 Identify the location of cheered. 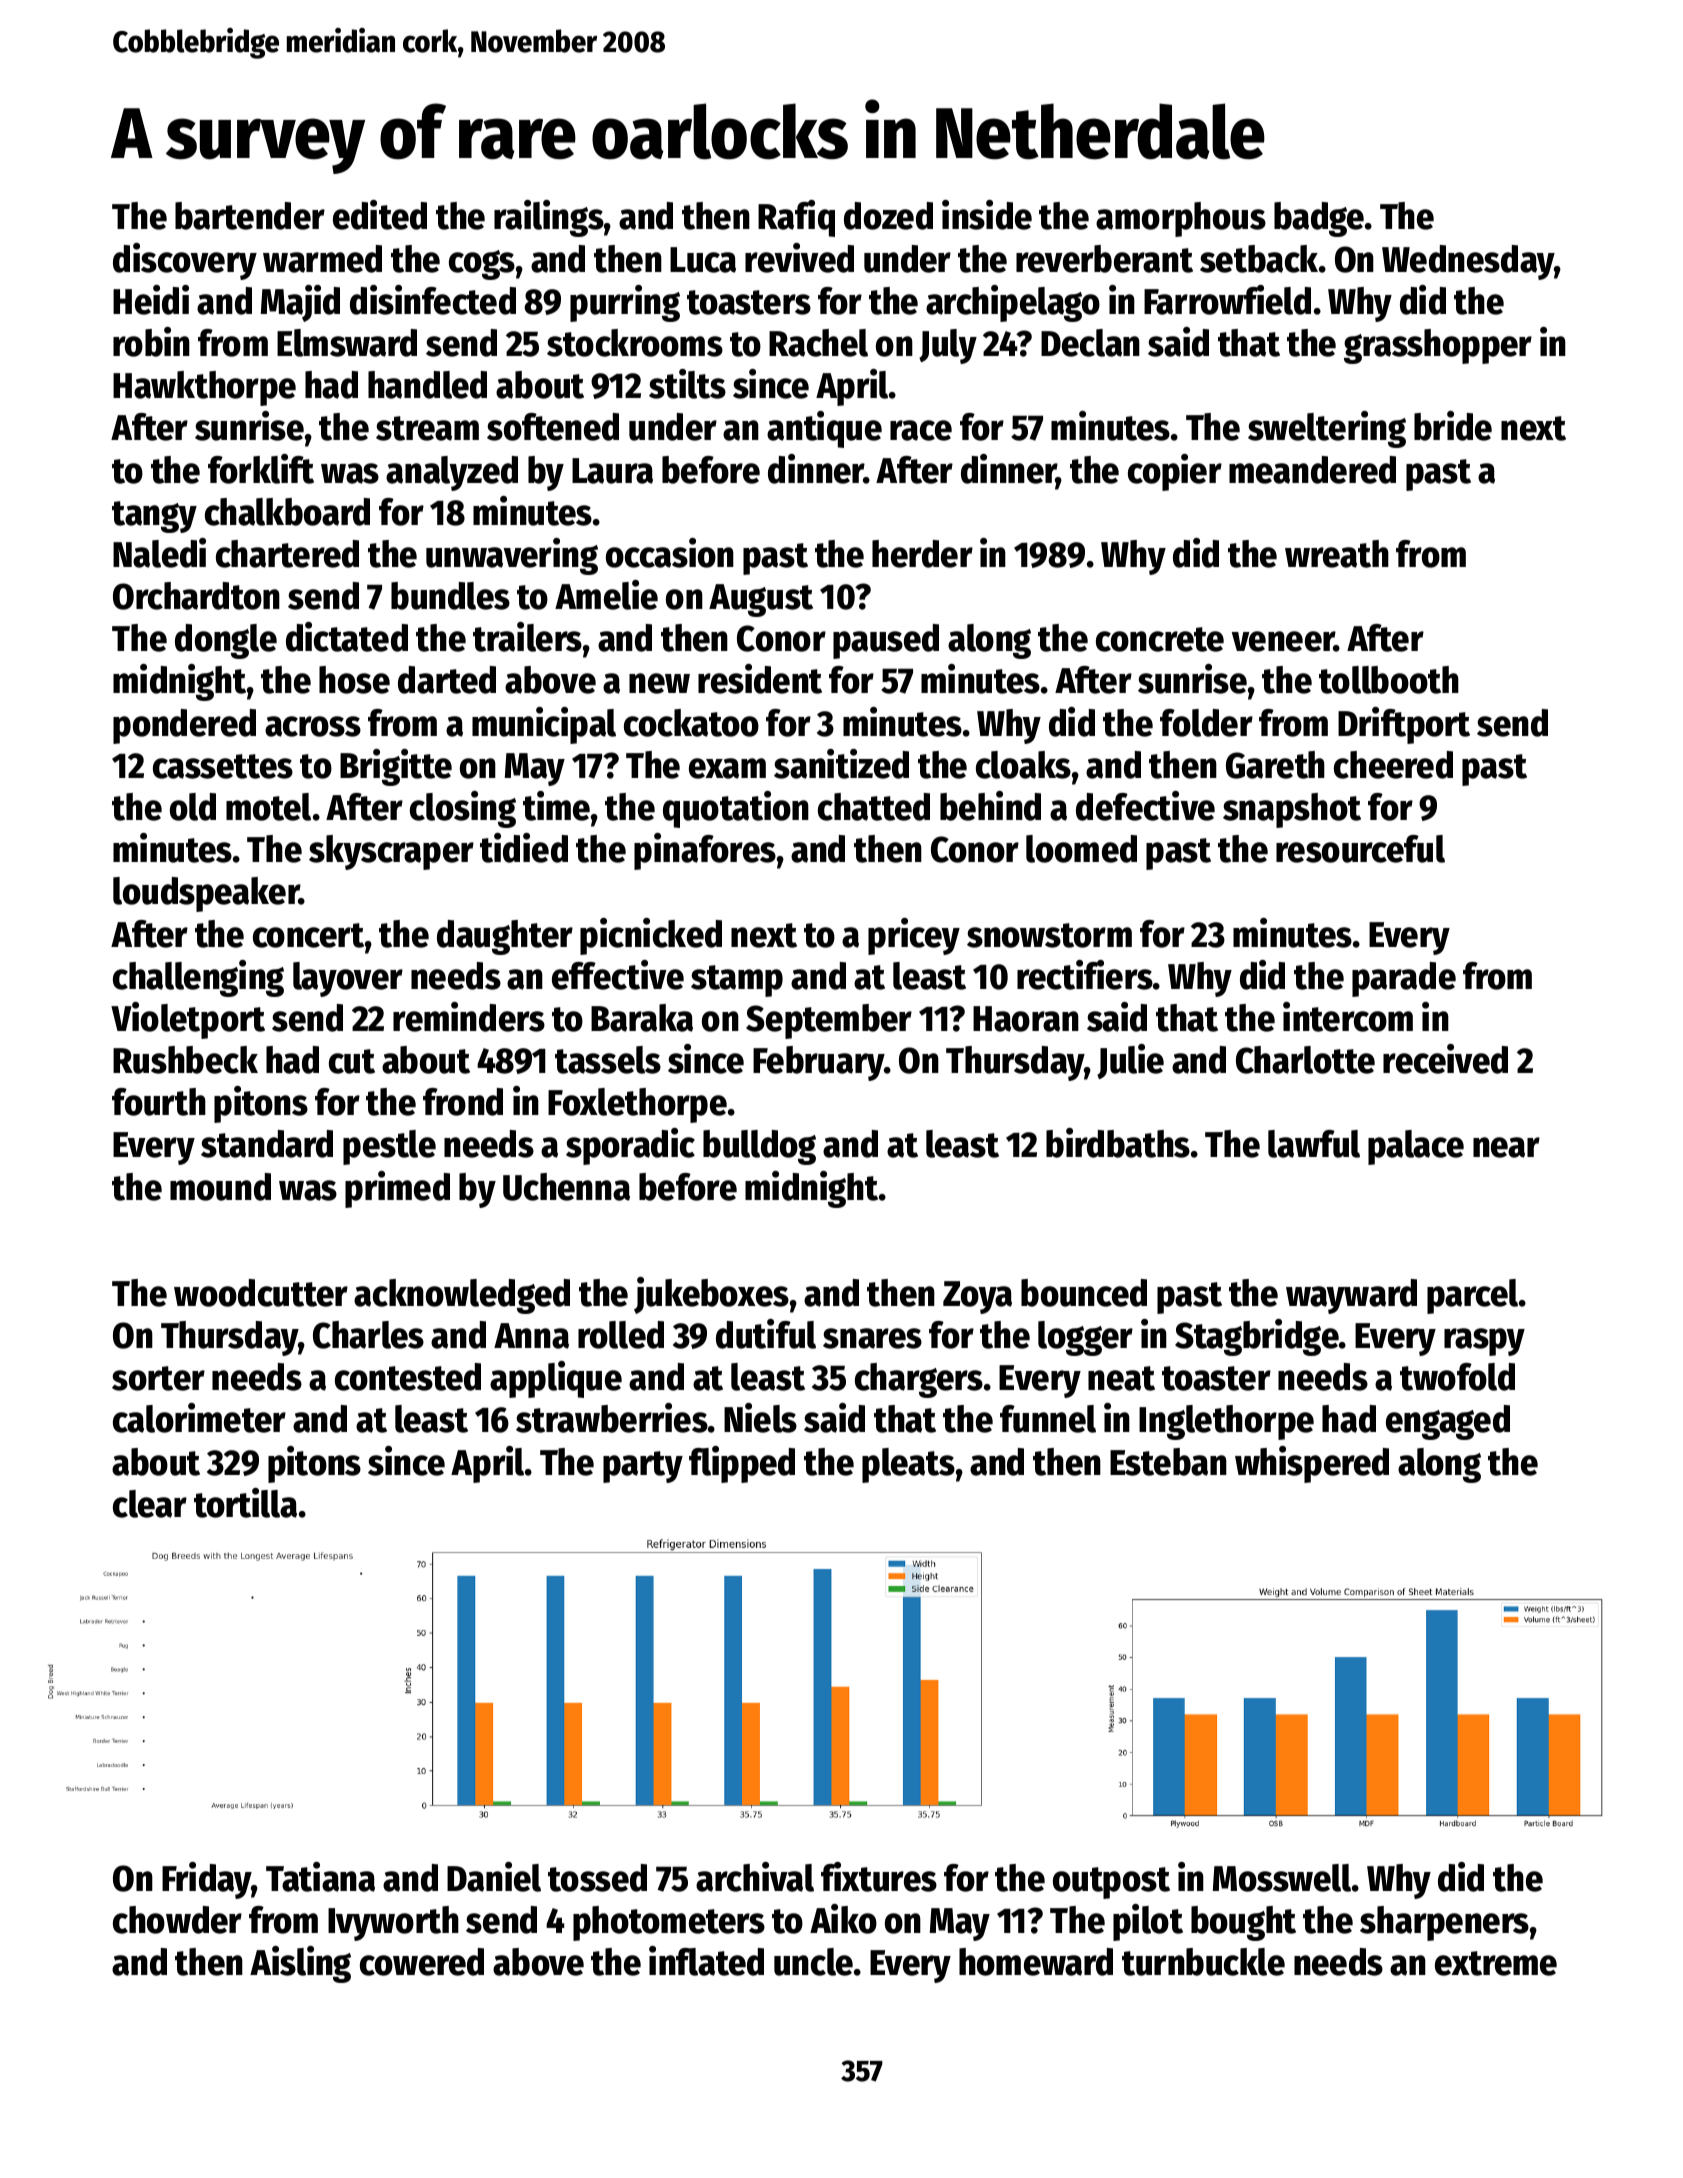
(1393, 765).
